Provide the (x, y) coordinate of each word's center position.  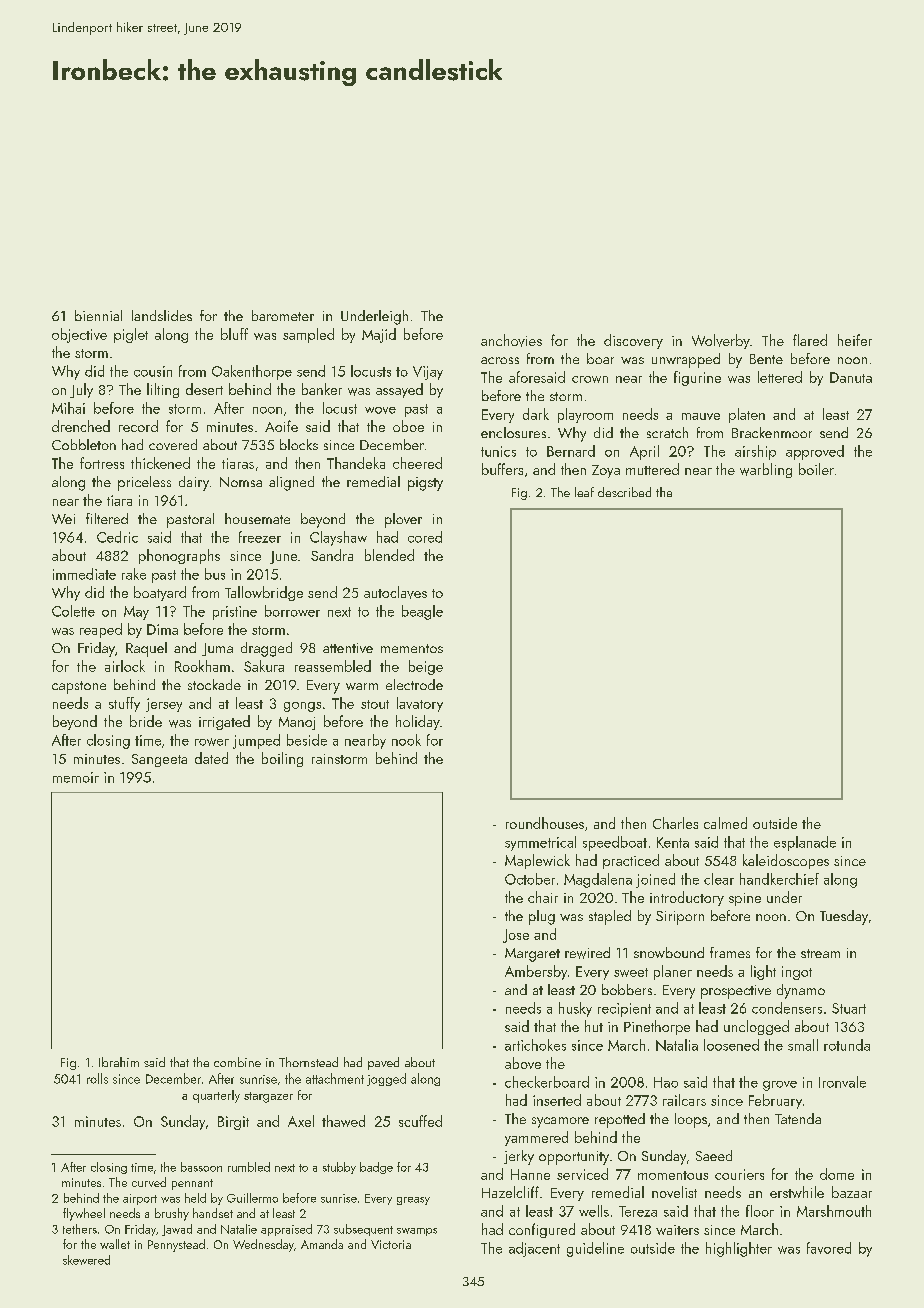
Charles (675, 823)
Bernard (571, 451)
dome (837, 1174)
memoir (76, 777)
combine (237, 1062)
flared (810, 340)
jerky (519, 1157)
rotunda (847, 1045)
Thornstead (308, 1062)
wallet (115, 1244)
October (530, 879)
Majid (379, 335)
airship (755, 452)
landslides (162, 315)
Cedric (117, 537)
